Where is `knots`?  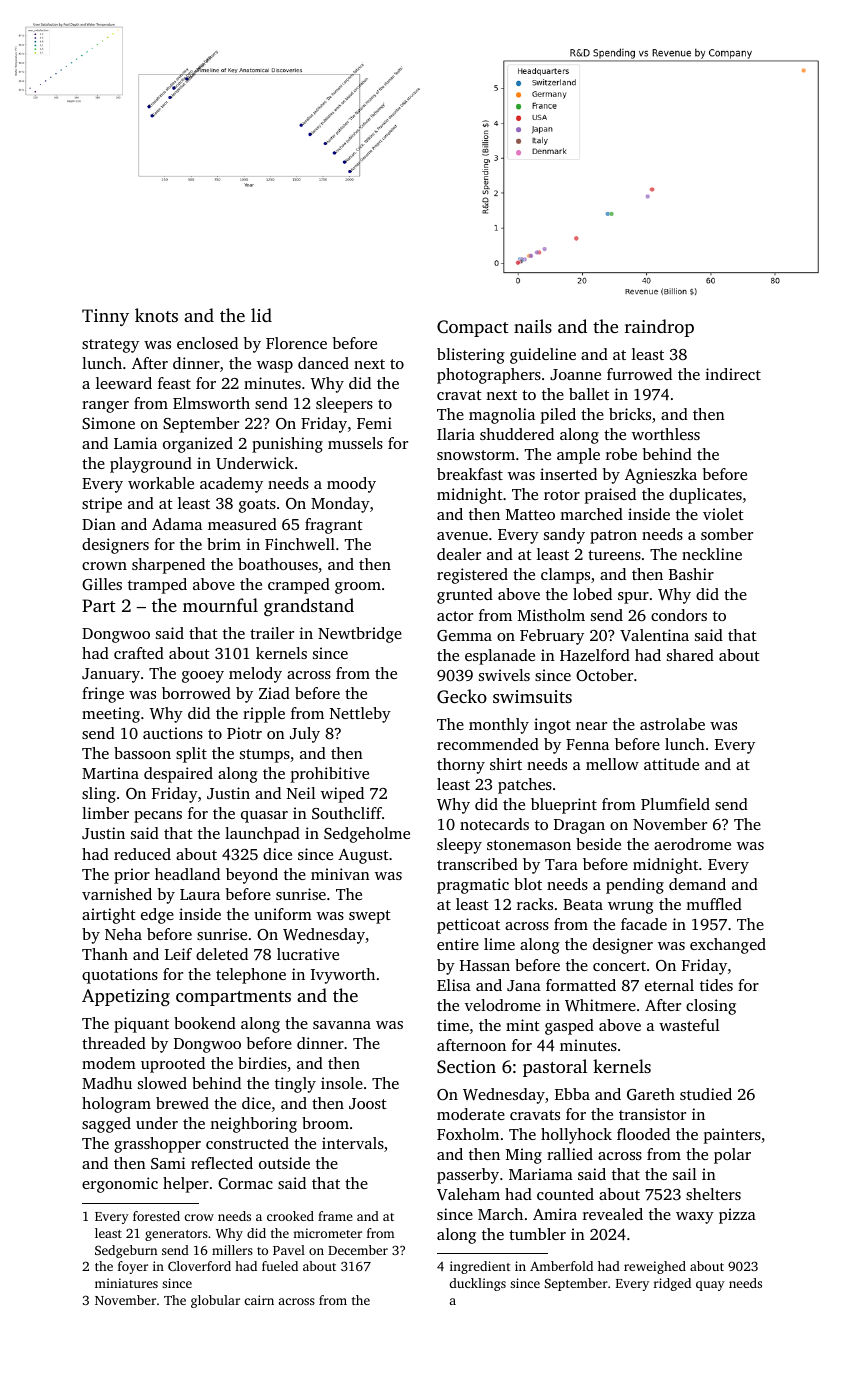 knots is located at coordinates (156, 315).
